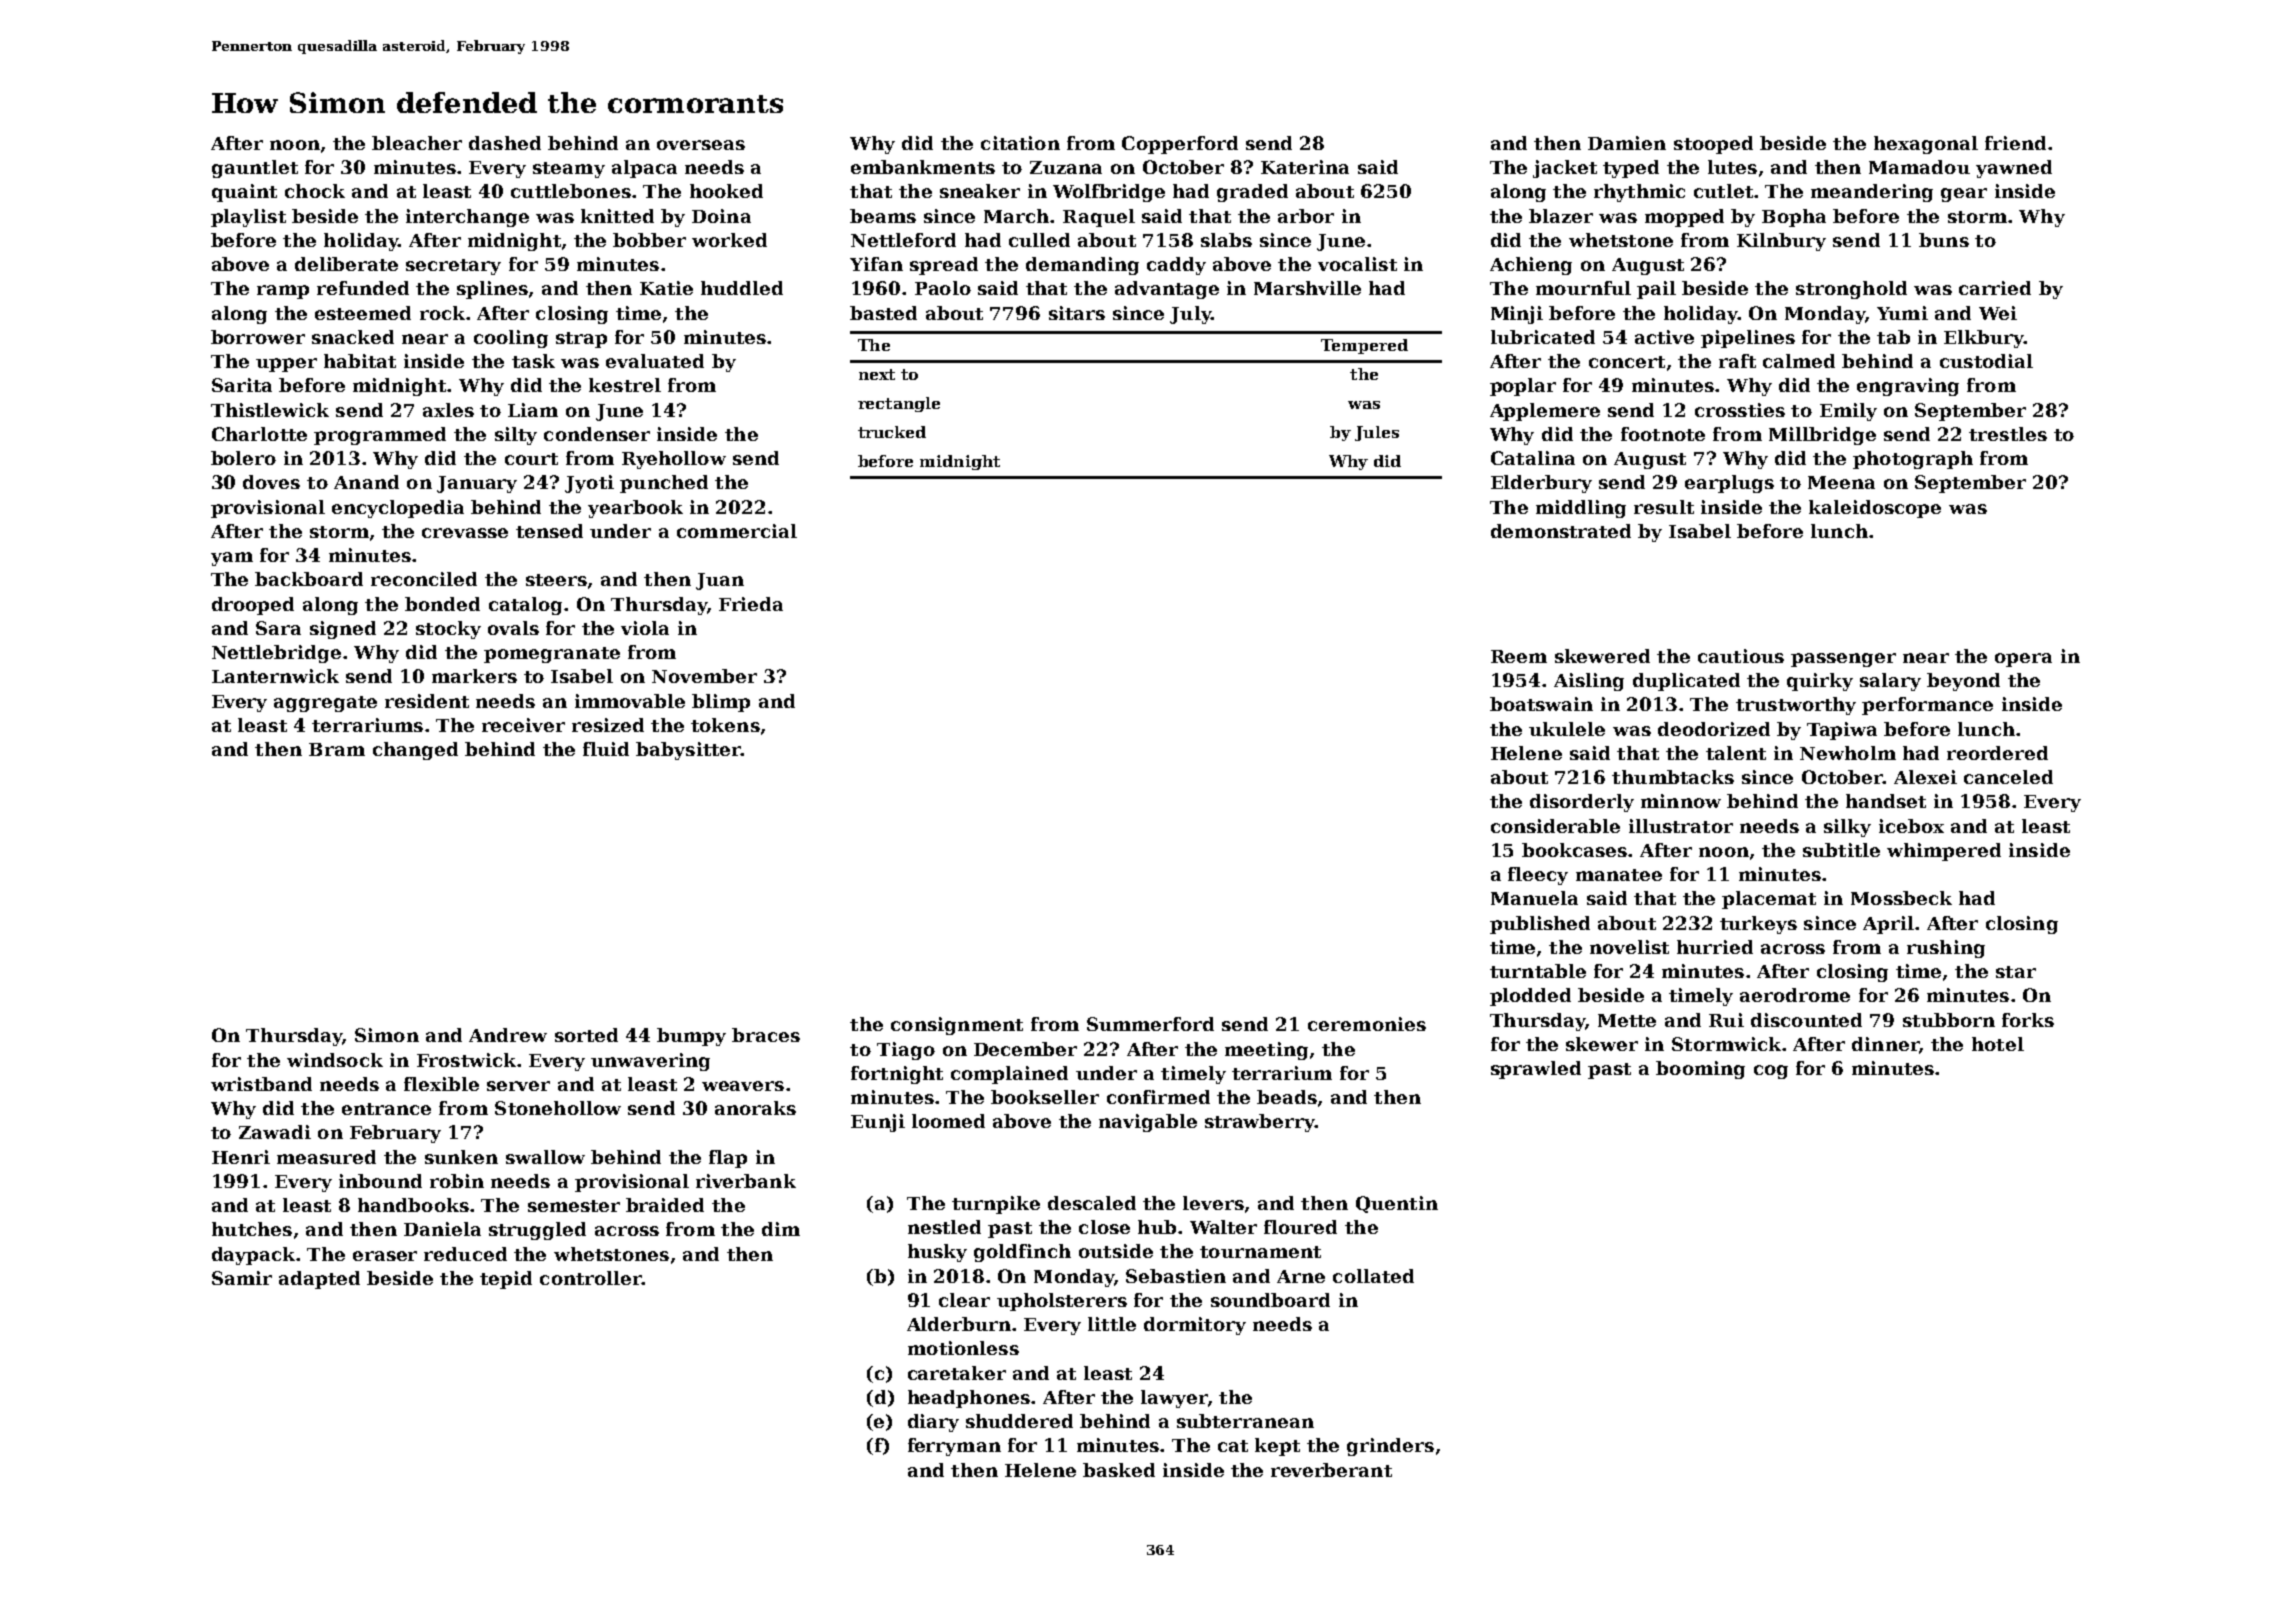  I want to click on hotel, so click(1998, 1044).
